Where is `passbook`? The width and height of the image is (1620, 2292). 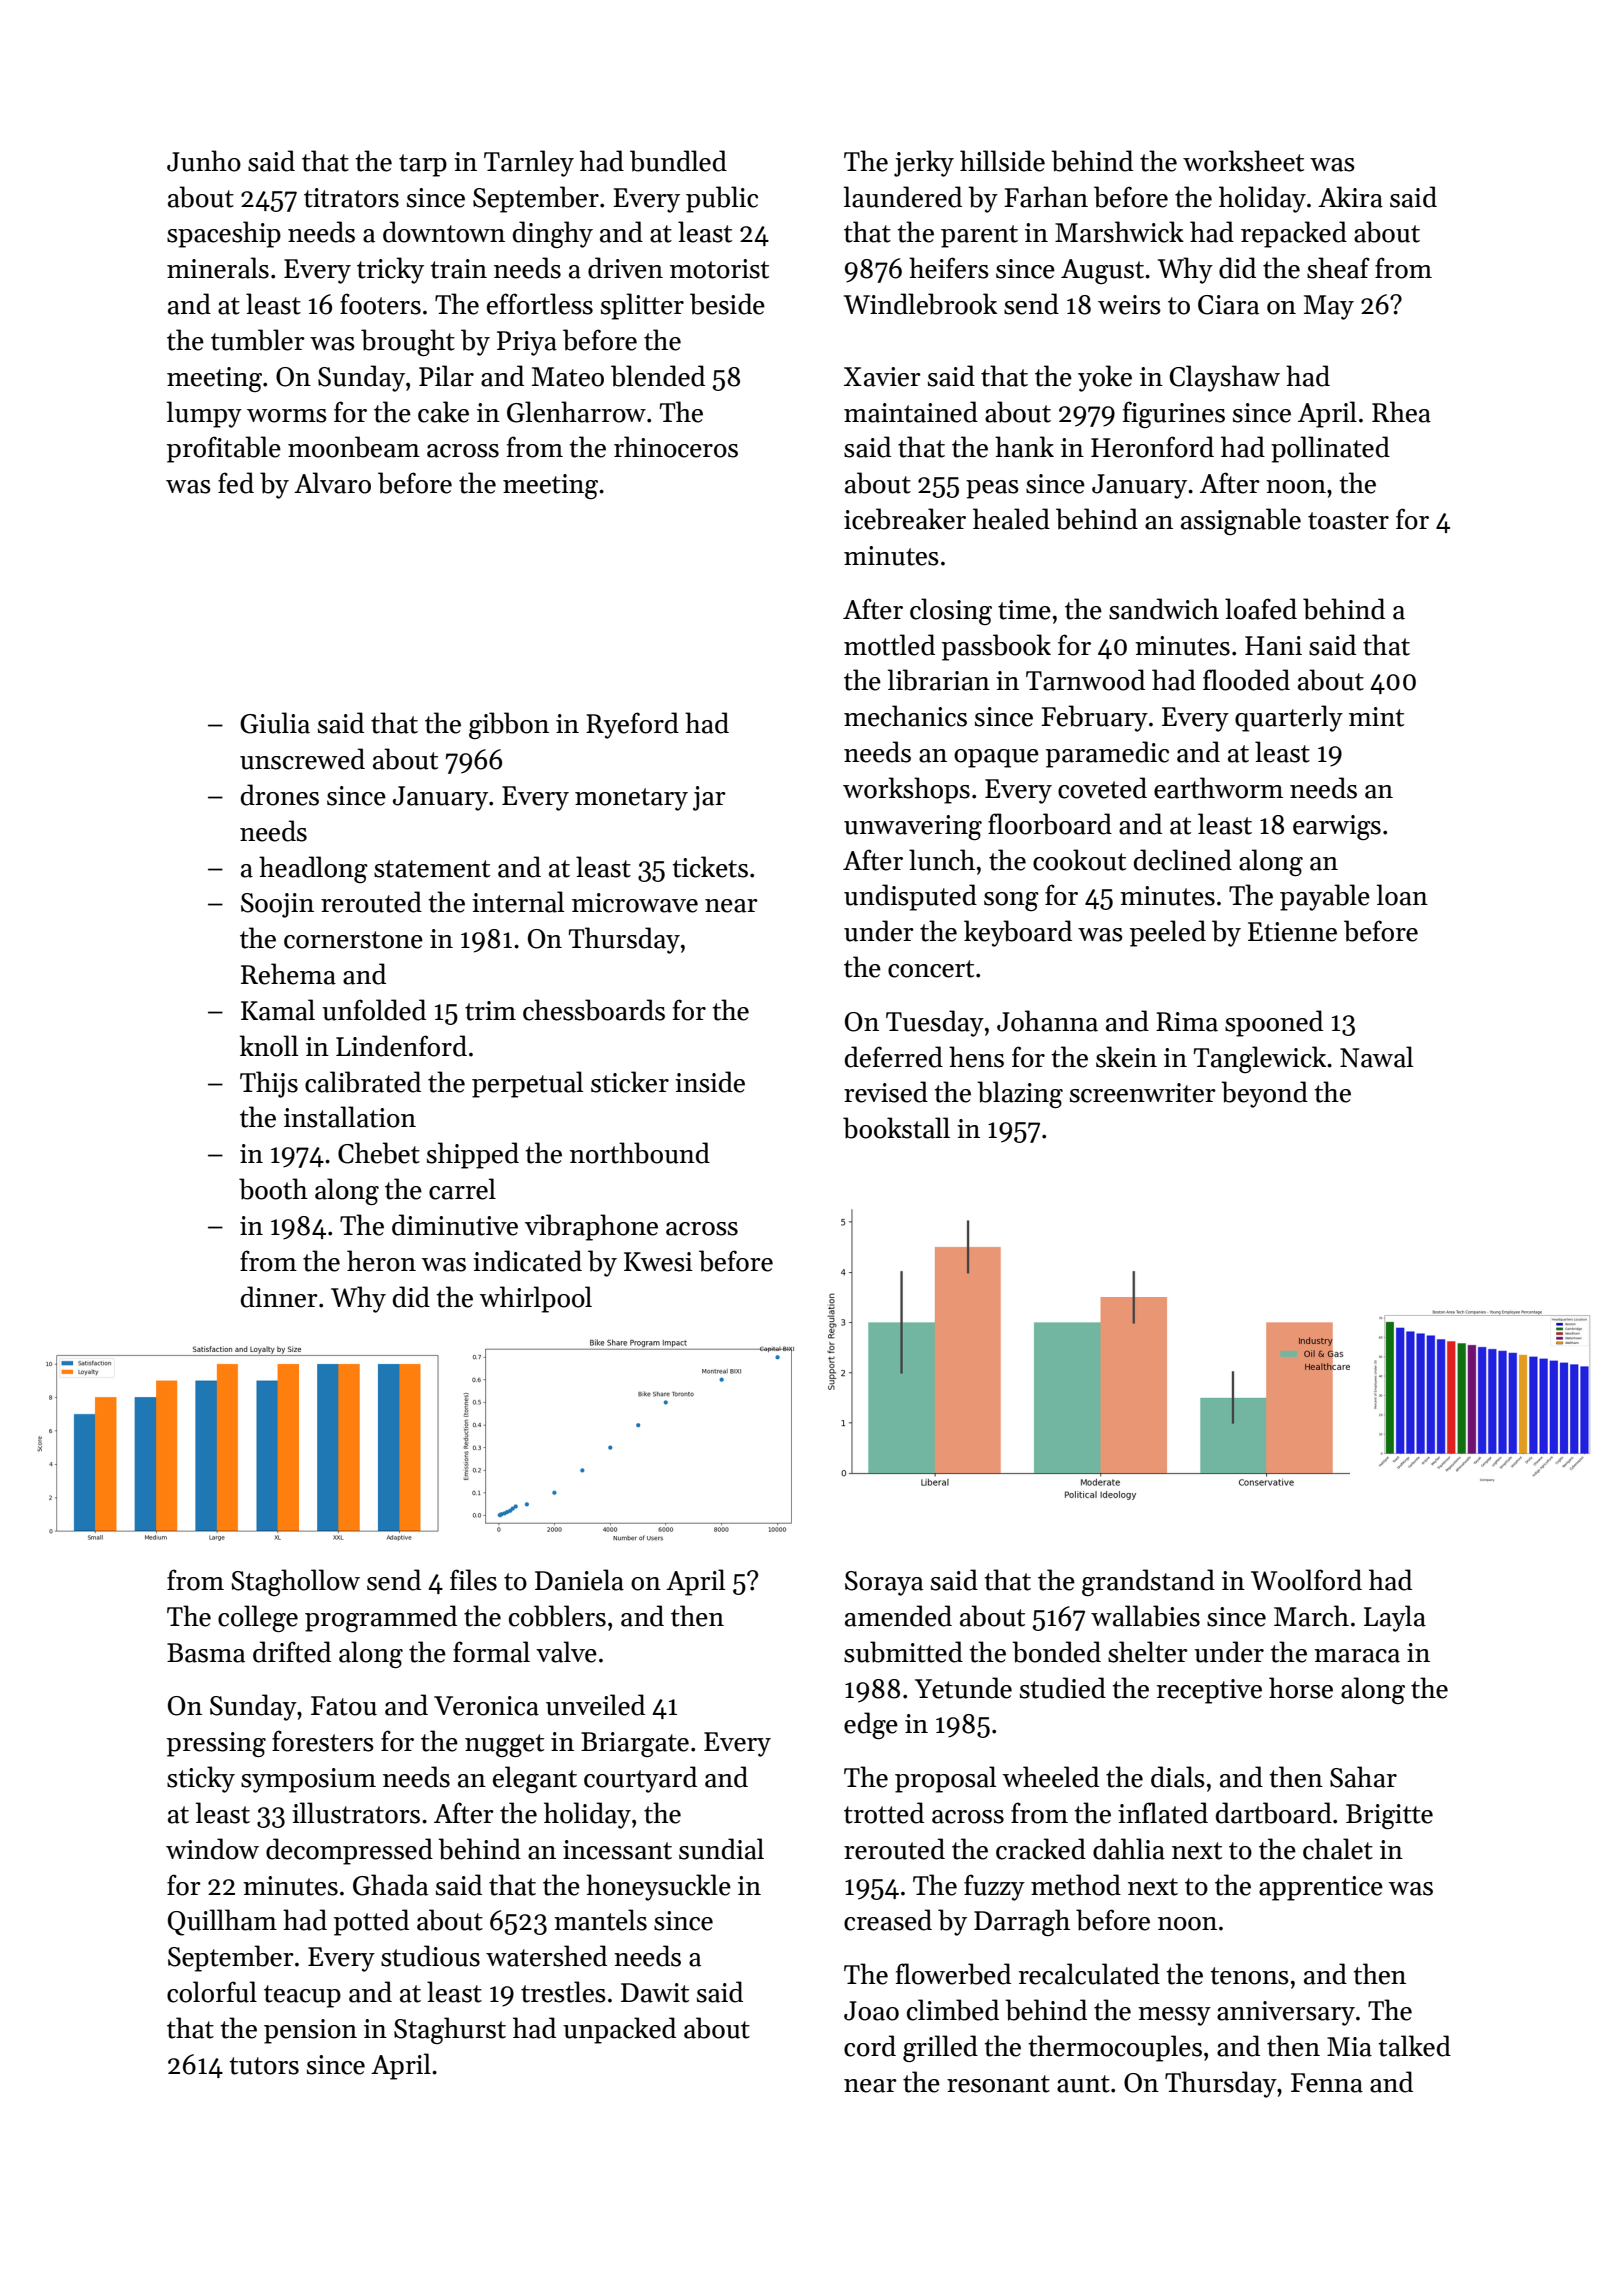 passbook is located at coordinates (996, 647).
